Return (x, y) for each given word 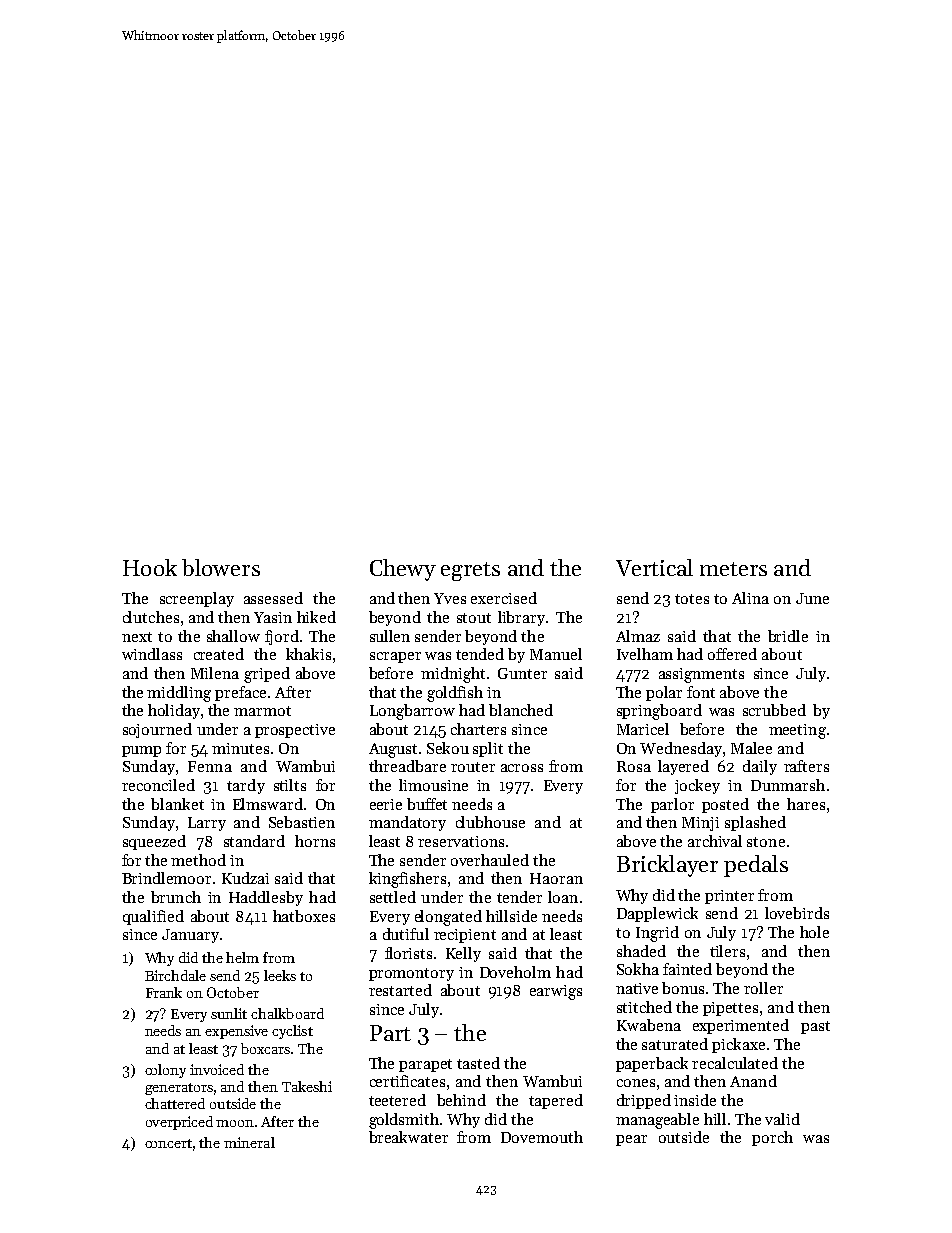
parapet (425, 1065)
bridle (788, 636)
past (815, 1027)
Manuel (556, 654)
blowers (221, 567)
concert (168, 1143)
